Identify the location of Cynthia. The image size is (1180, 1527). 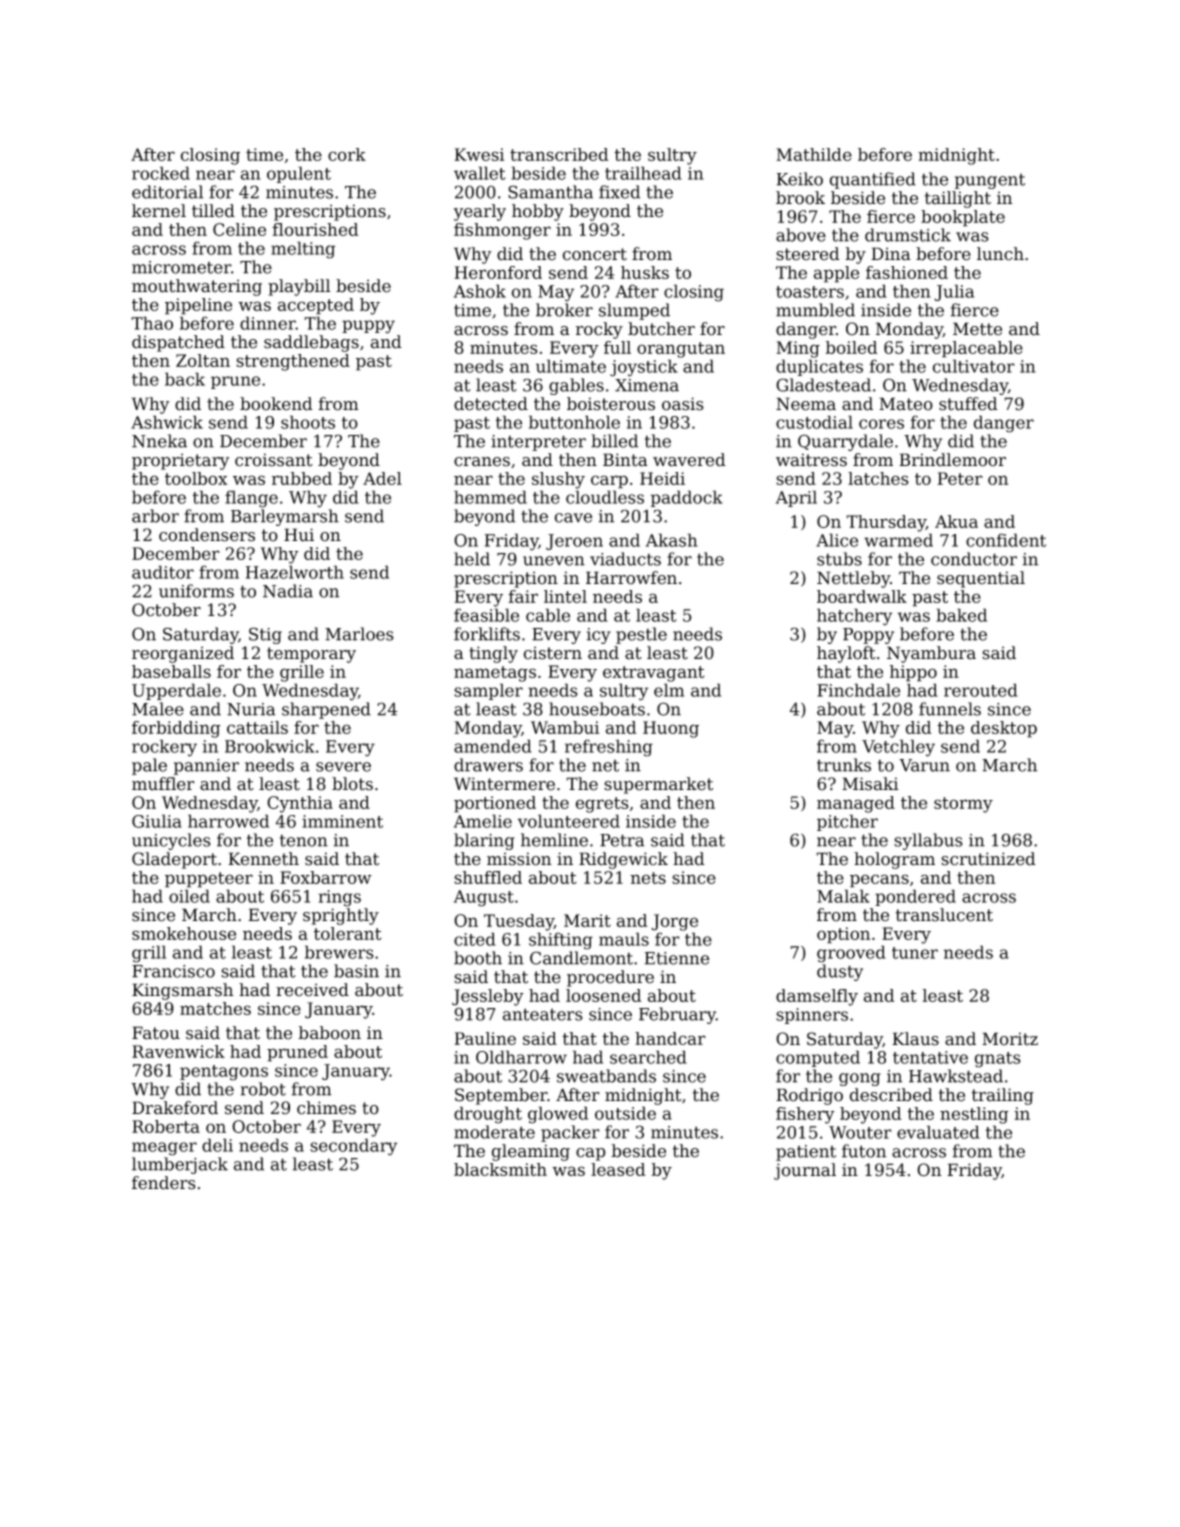
(300, 804).
